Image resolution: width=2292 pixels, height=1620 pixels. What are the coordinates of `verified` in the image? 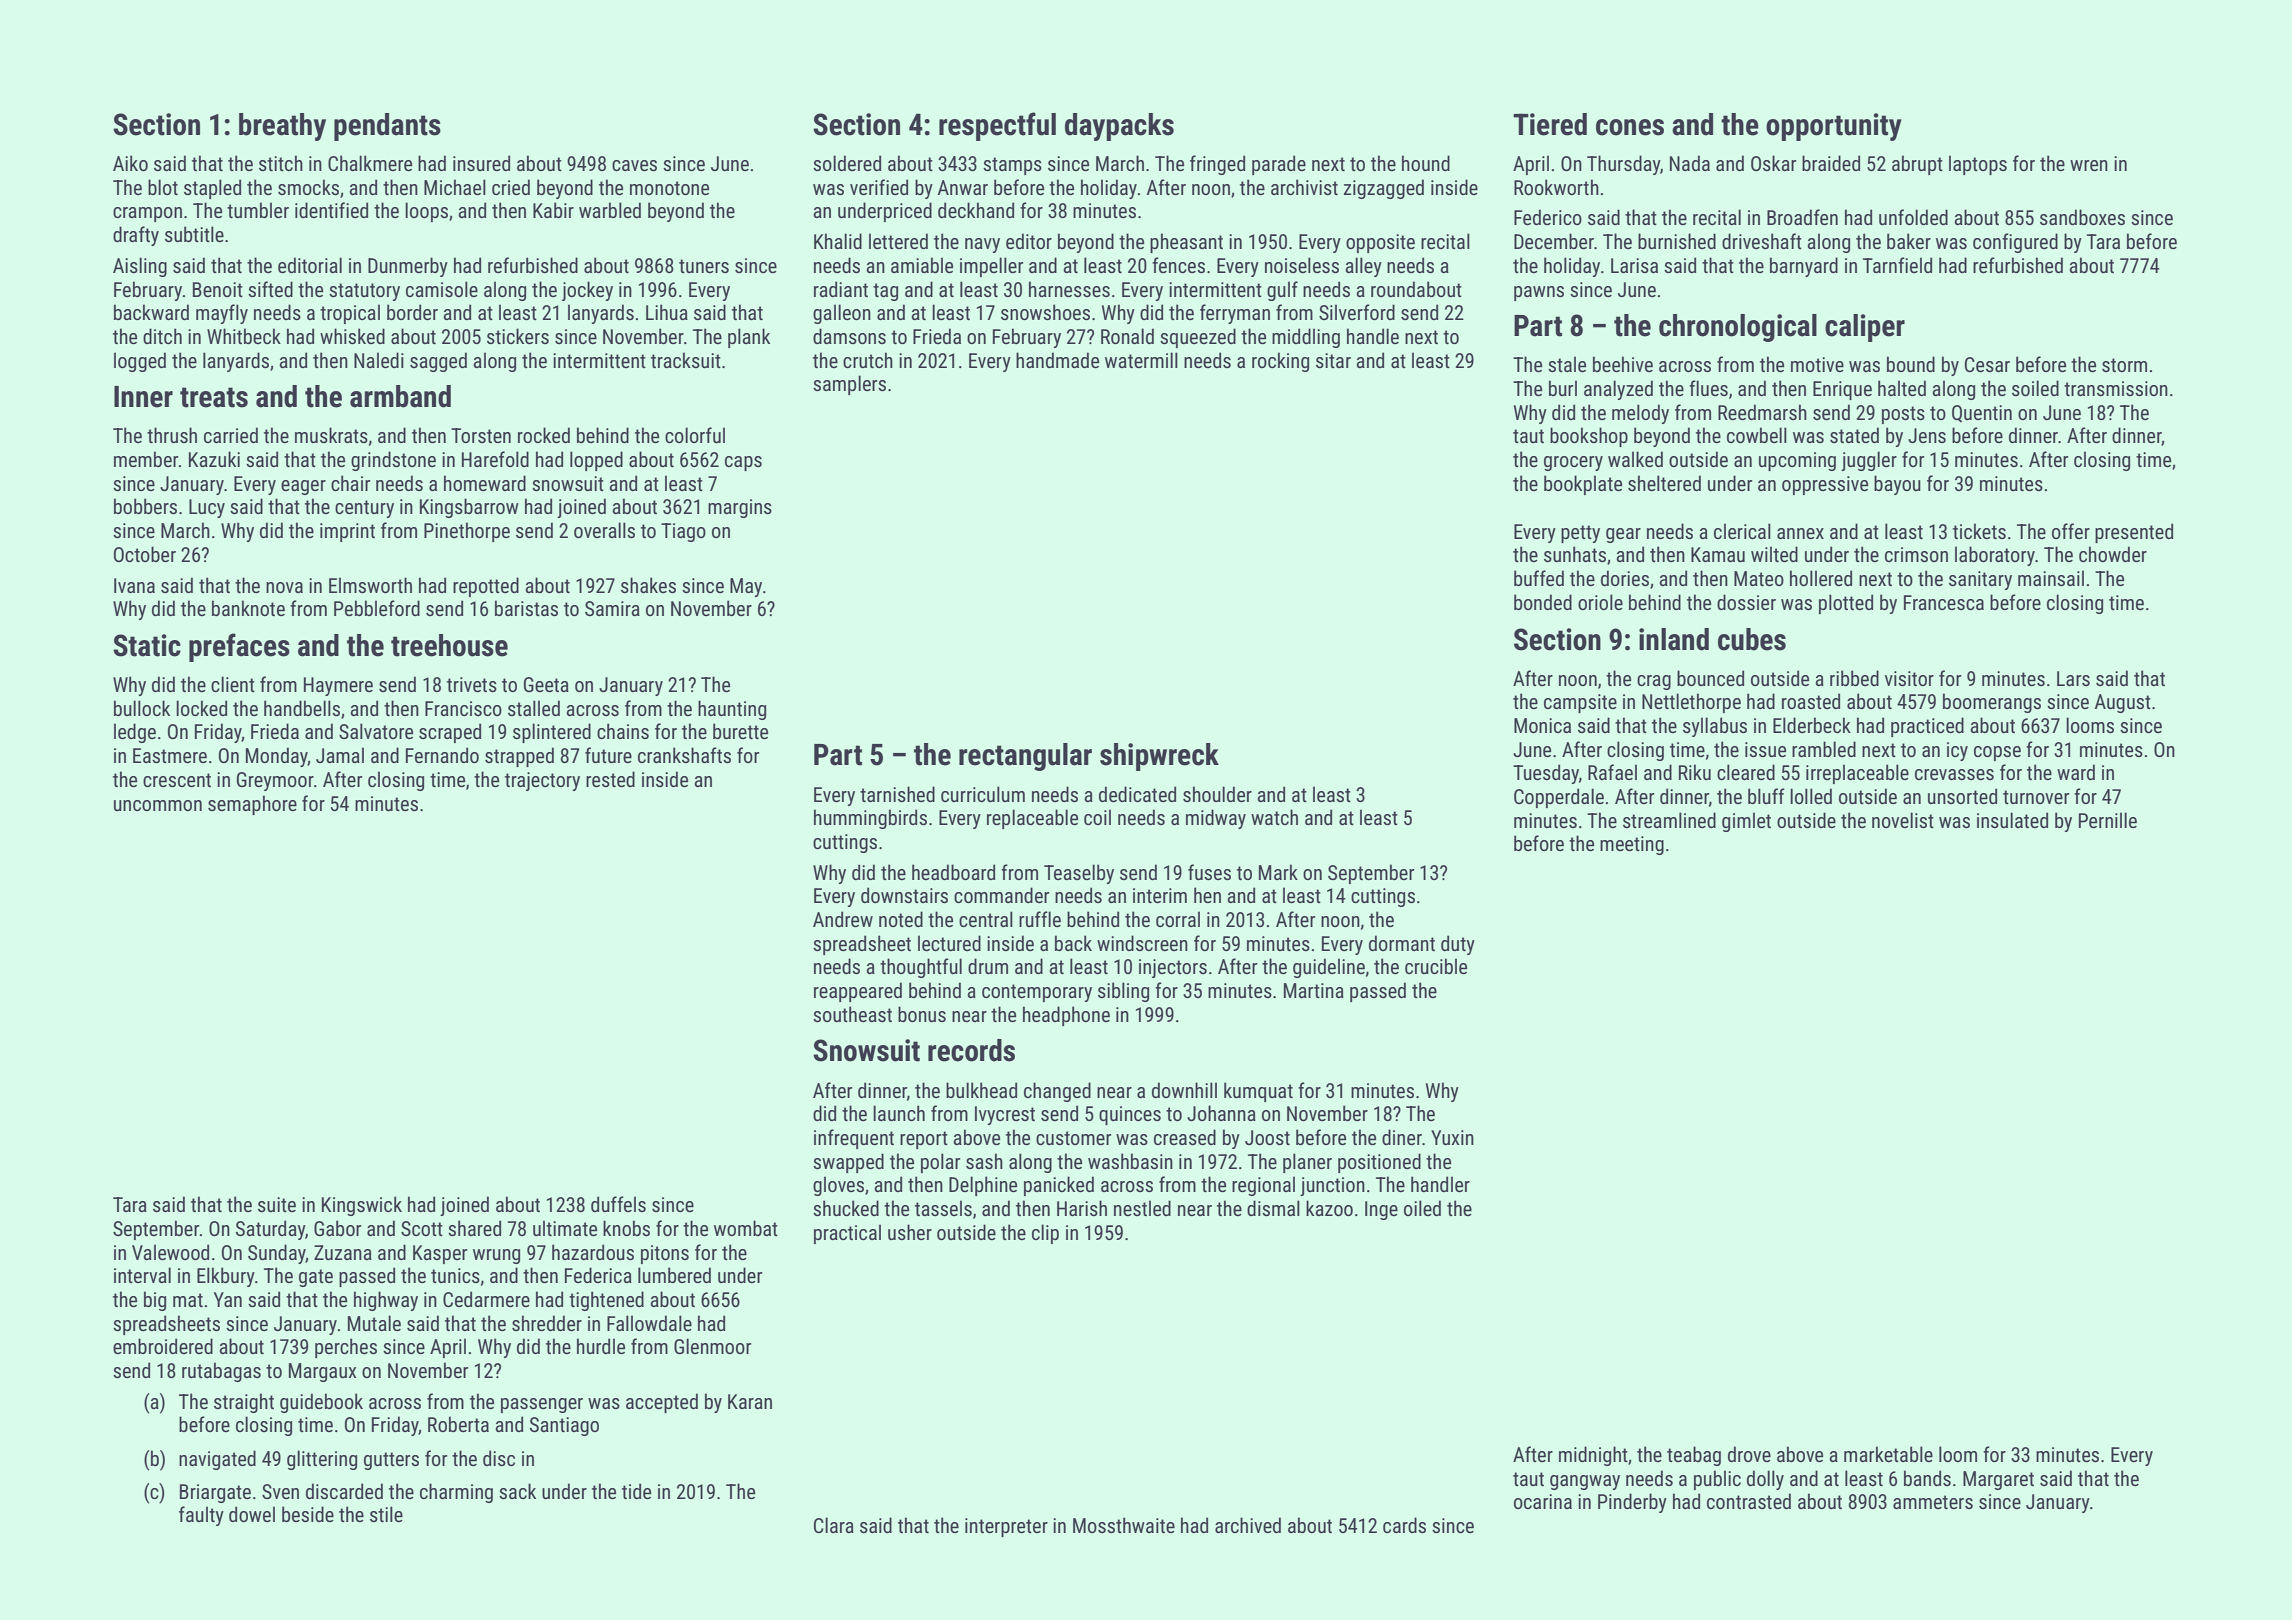 It's located at (879, 187).
